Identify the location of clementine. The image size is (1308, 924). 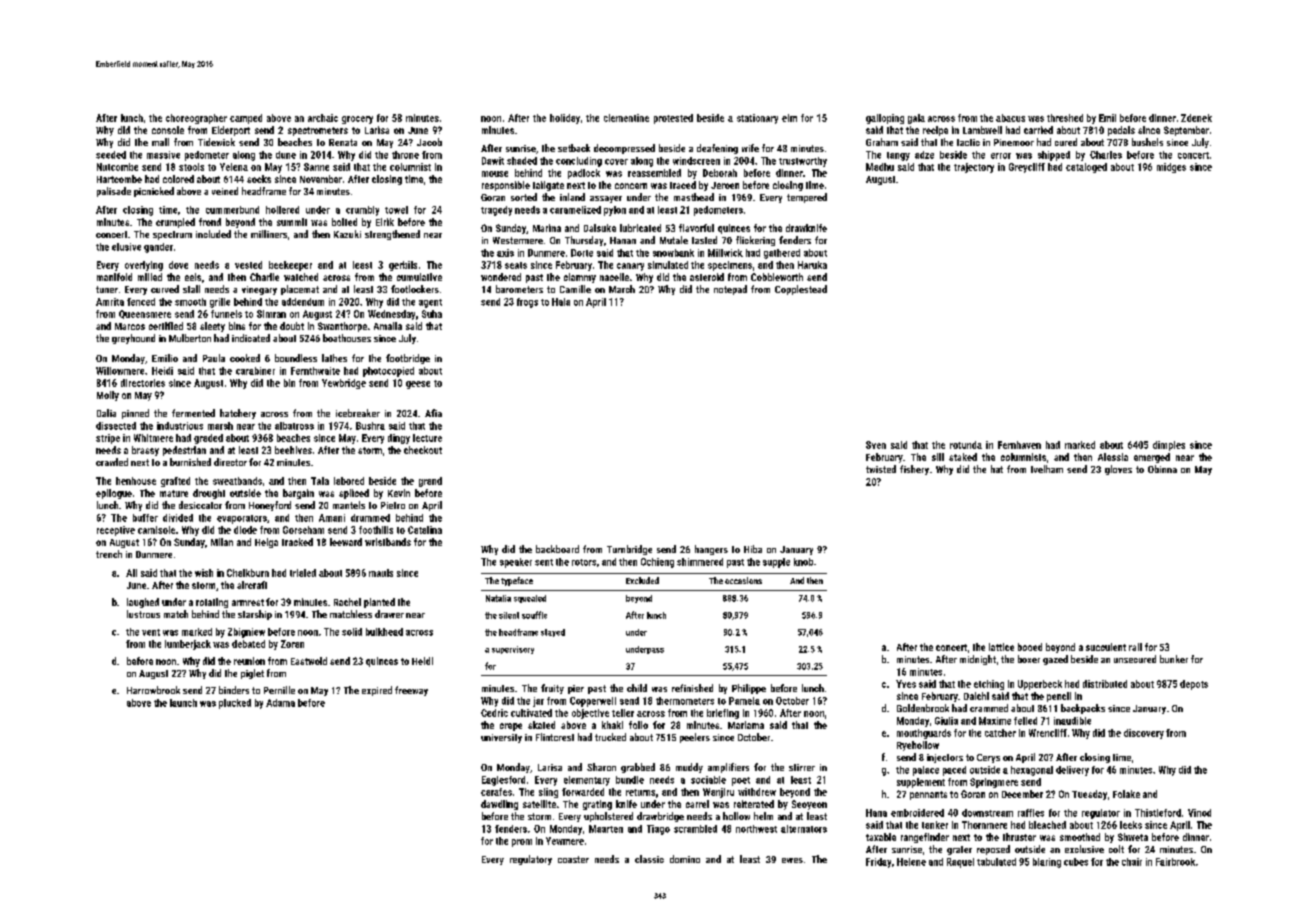
(626, 118).
